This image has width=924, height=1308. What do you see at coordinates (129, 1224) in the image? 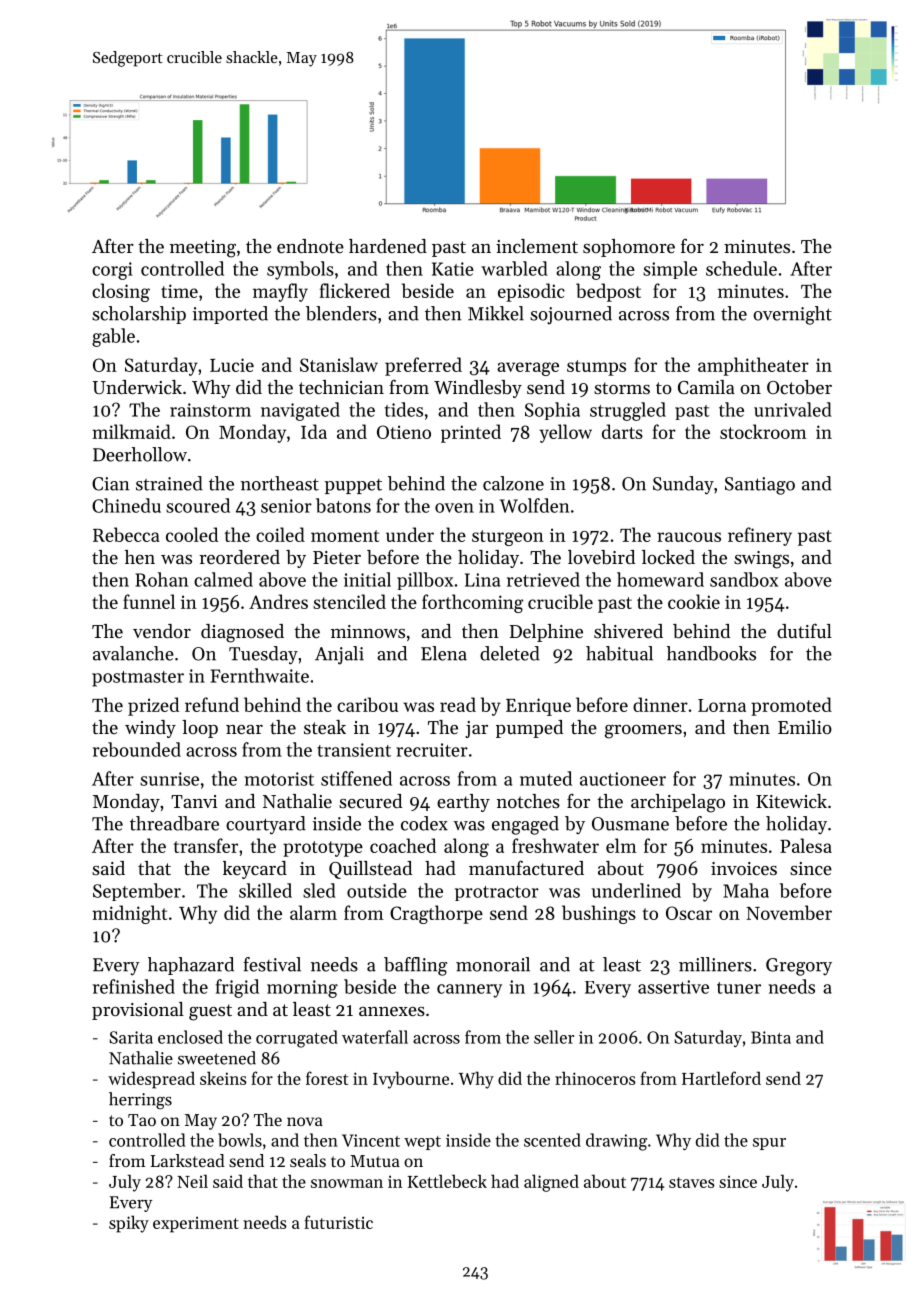
I see `spiky` at bounding box center [129, 1224].
